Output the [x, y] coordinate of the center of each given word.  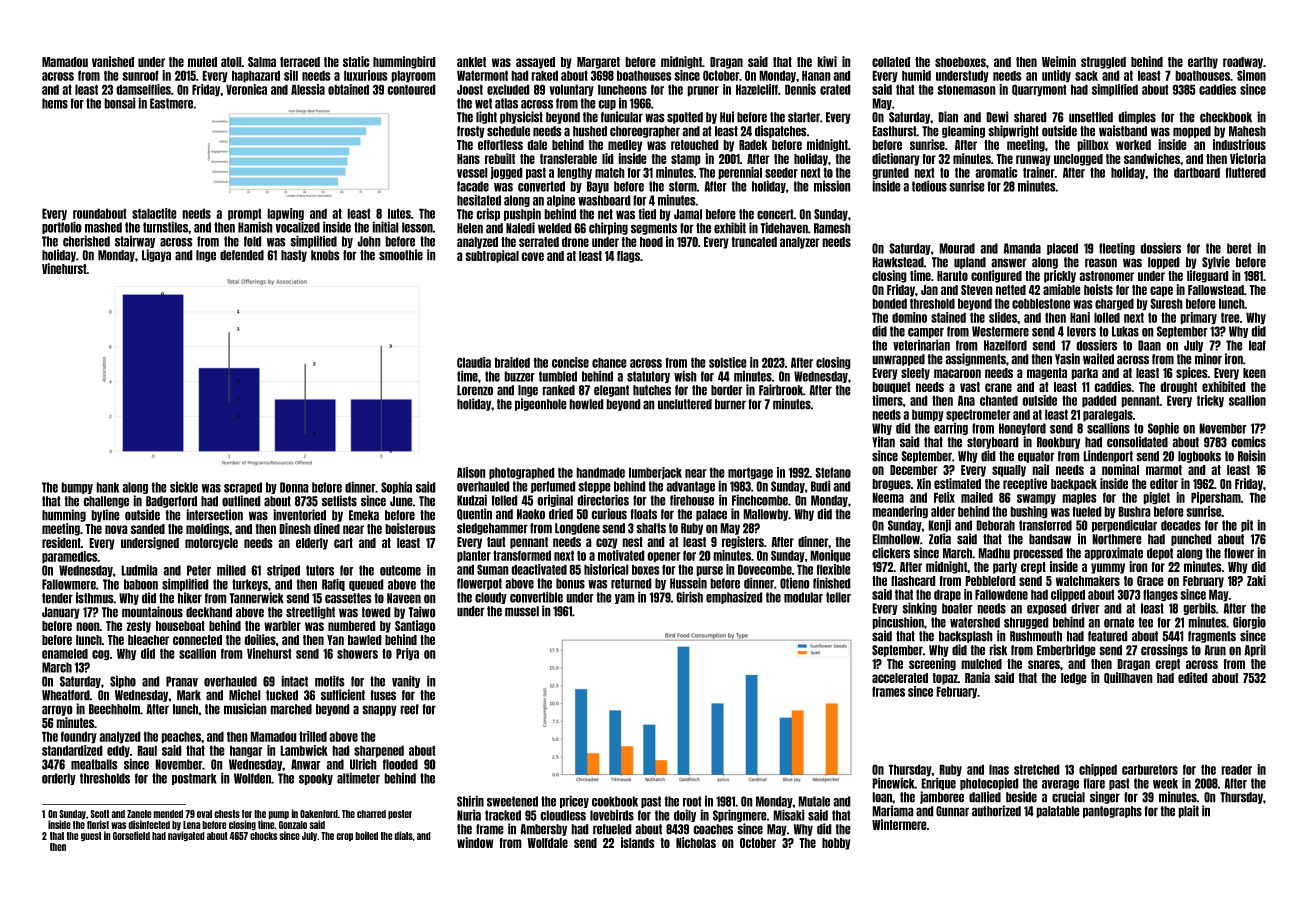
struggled [1103, 63]
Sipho [123, 681]
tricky [1210, 401]
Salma [262, 62]
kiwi [827, 61]
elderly [312, 544]
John [369, 241]
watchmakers [1088, 581]
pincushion [898, 622]
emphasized [734, 597]
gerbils [1199, 608]
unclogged [1078, 160]
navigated [186, 836]
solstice [728, 362]
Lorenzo [475, 390]
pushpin [522, 214]
